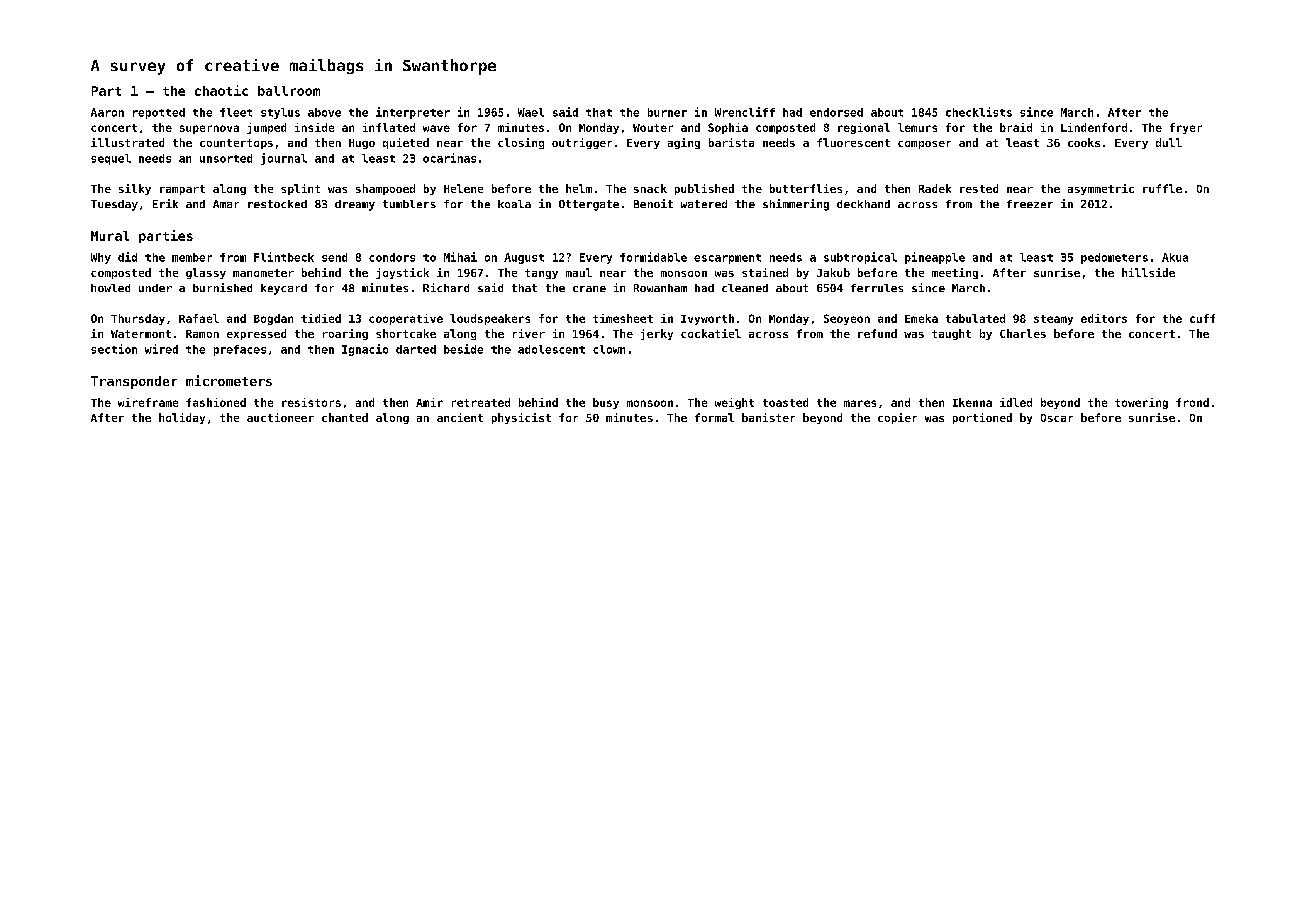 This screenshot has width=1308, height=924. What do you see at coordinates (345, 417) in the screenshot?
I see `chanted` at bounding box center [345, 417].
